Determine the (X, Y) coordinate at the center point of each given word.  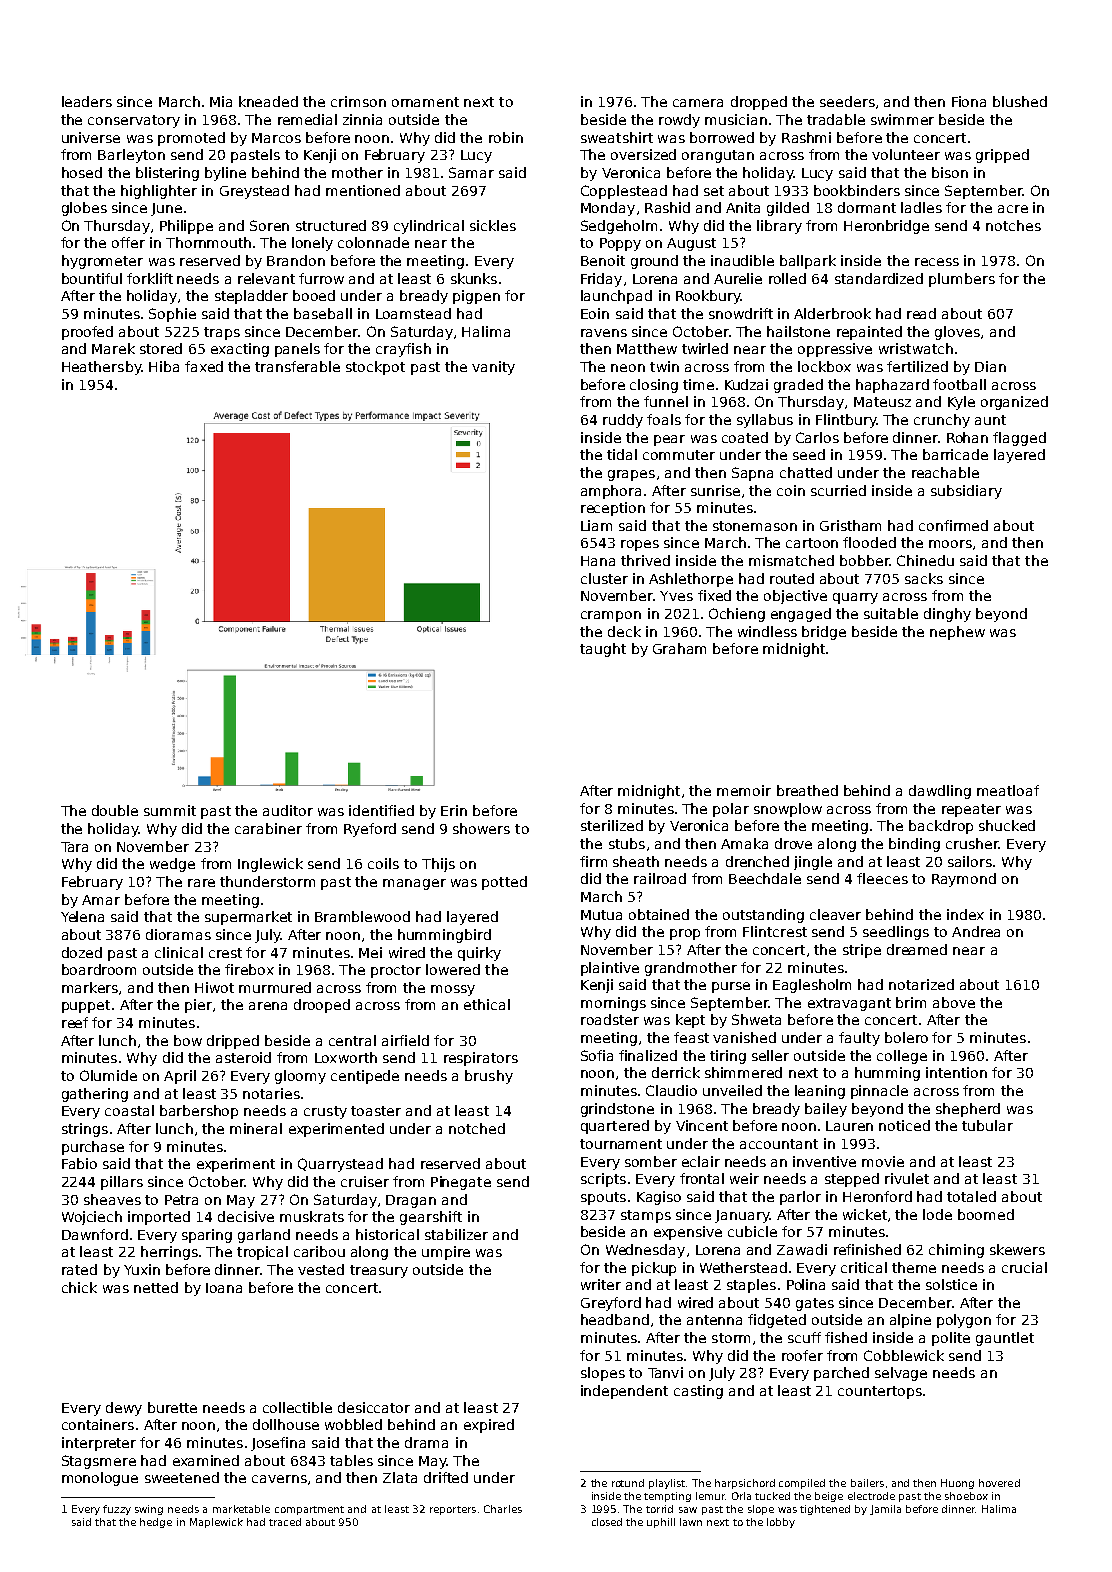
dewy (124, 1409)
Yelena (82, 916)
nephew (957, 633)
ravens (604, 333)
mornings (613, 1004)
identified (381, 810)
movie (883, 1161)
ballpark (808, 262)
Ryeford (370, 830)
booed (314, 295)
